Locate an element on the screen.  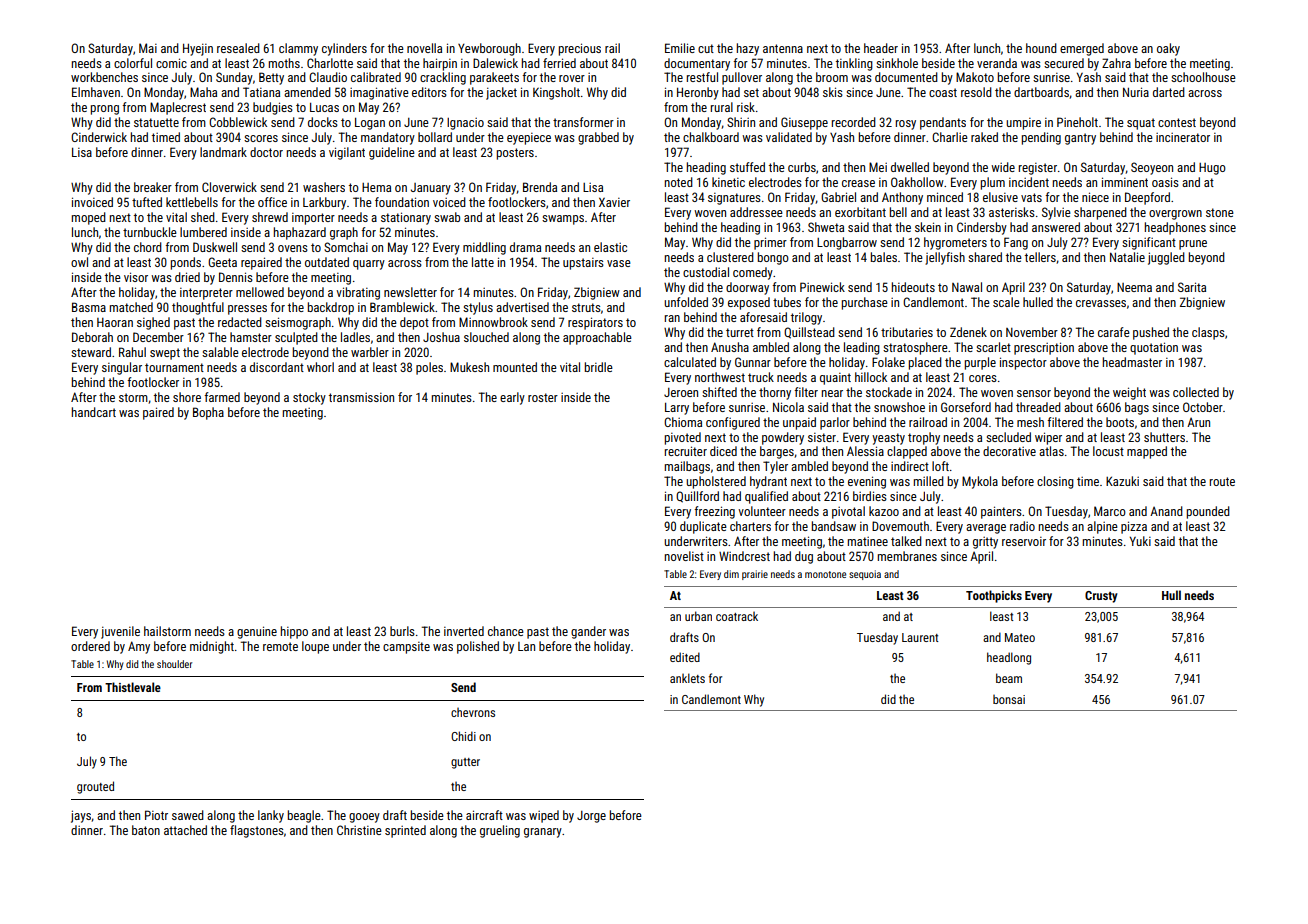
chance is located at coordinates (506, 631).
